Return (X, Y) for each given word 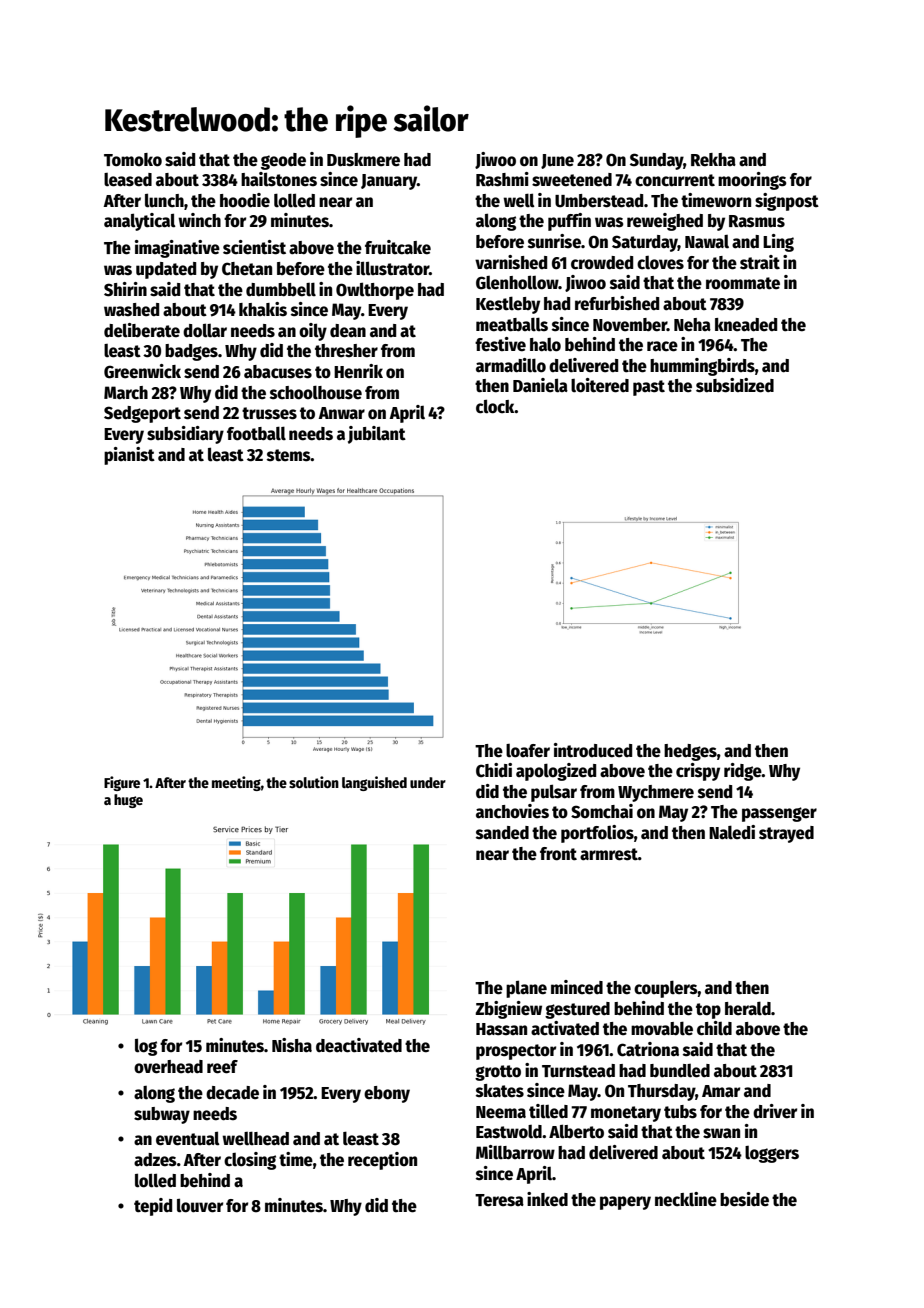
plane (526, 989)
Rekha (713, 160)
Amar (721, 1091)
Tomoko (133, 160)
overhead (168, 1067)
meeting (236, 783)
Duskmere (363, 160)
